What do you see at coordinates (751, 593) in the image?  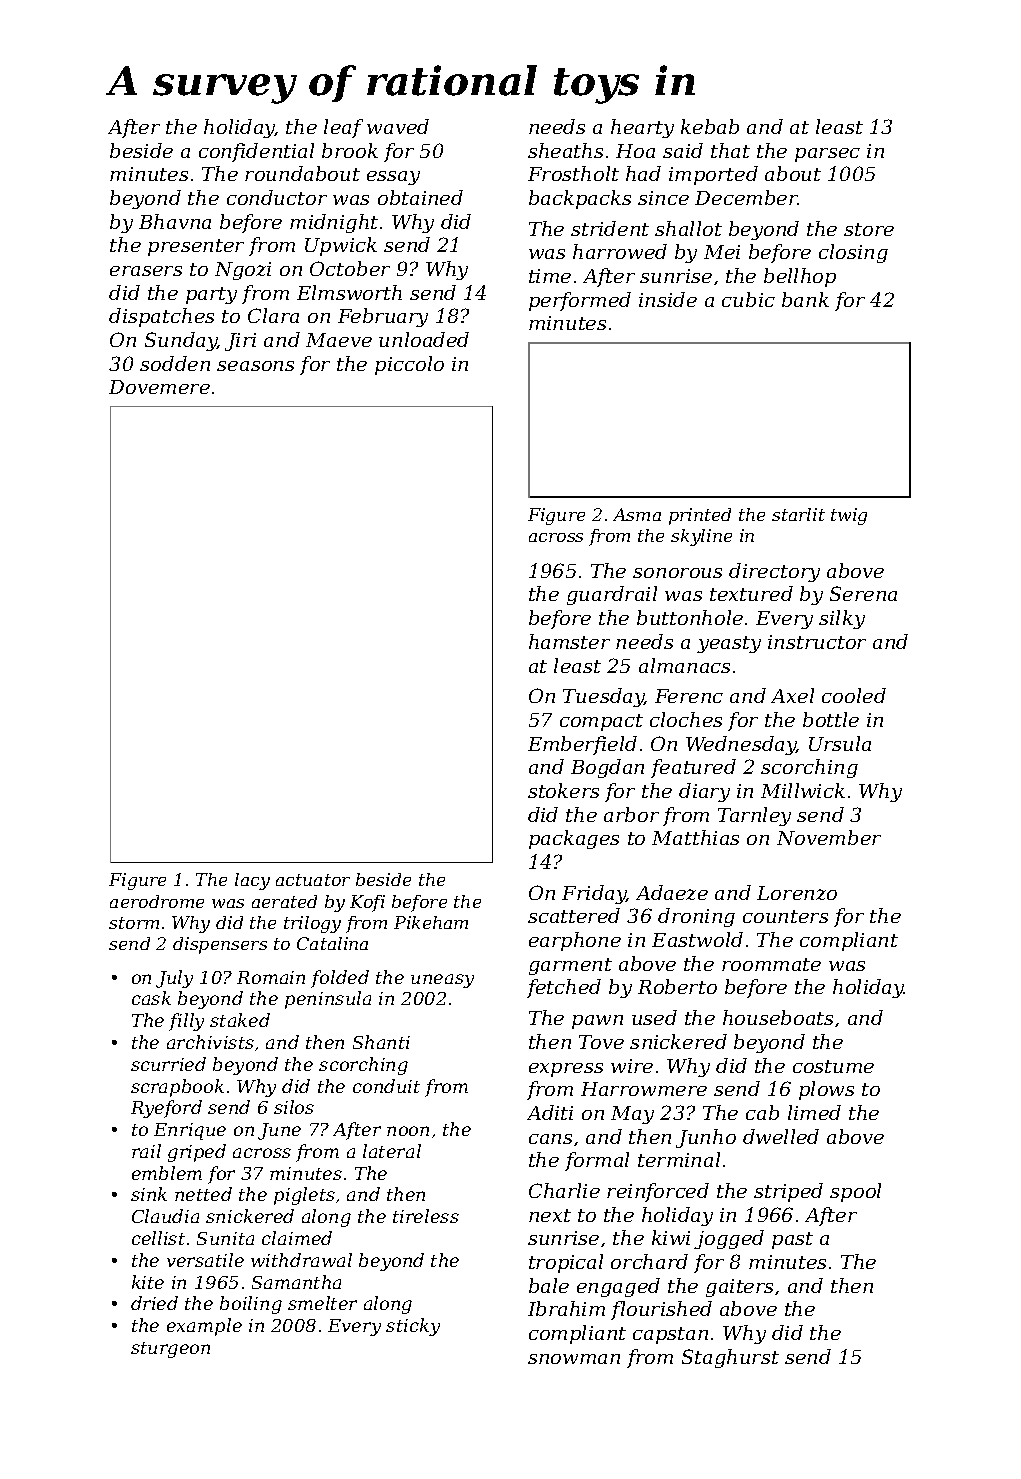 I see `textured` at bounding box center [751, 593].
